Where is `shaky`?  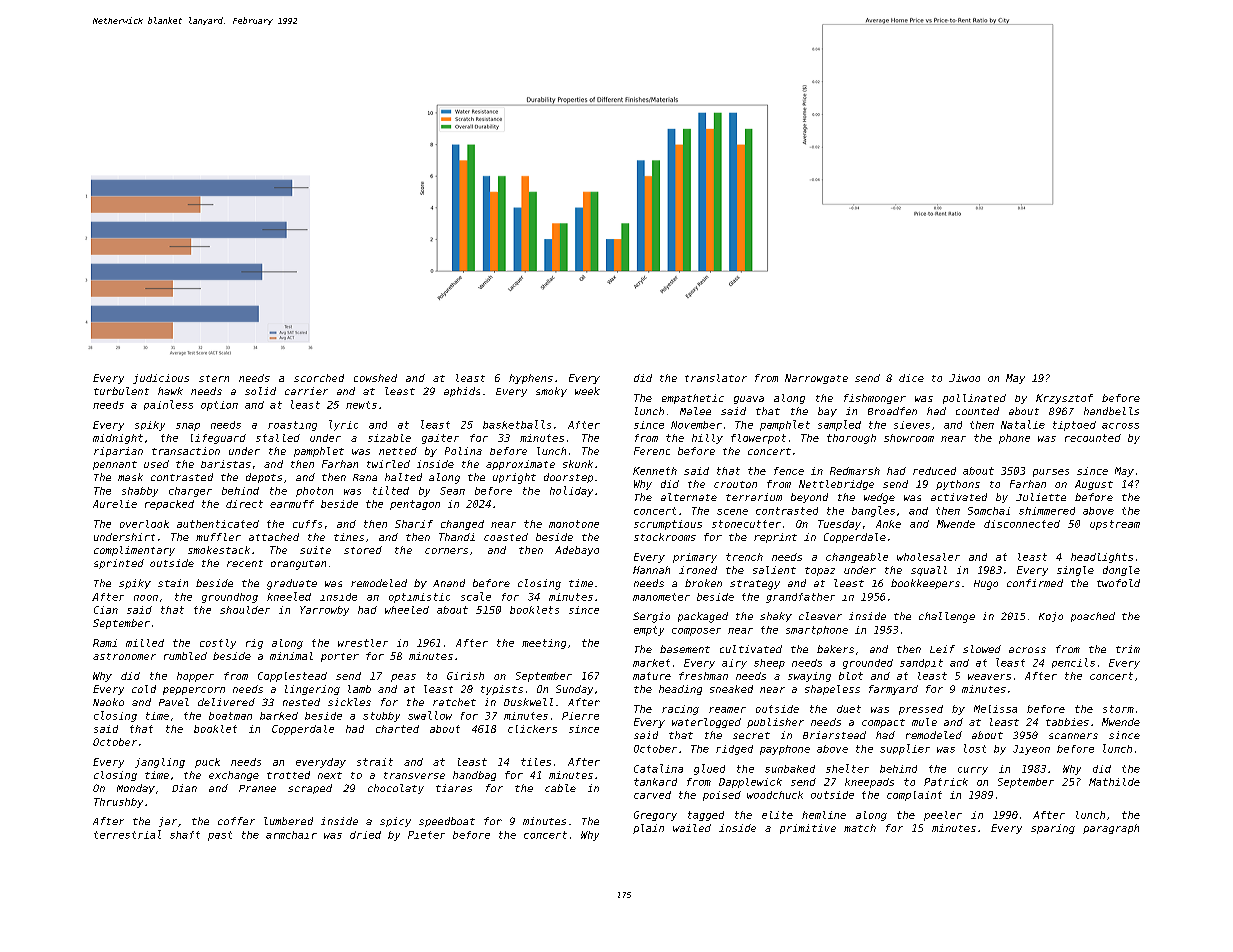 shaky is located at coordinates (776, 617).
